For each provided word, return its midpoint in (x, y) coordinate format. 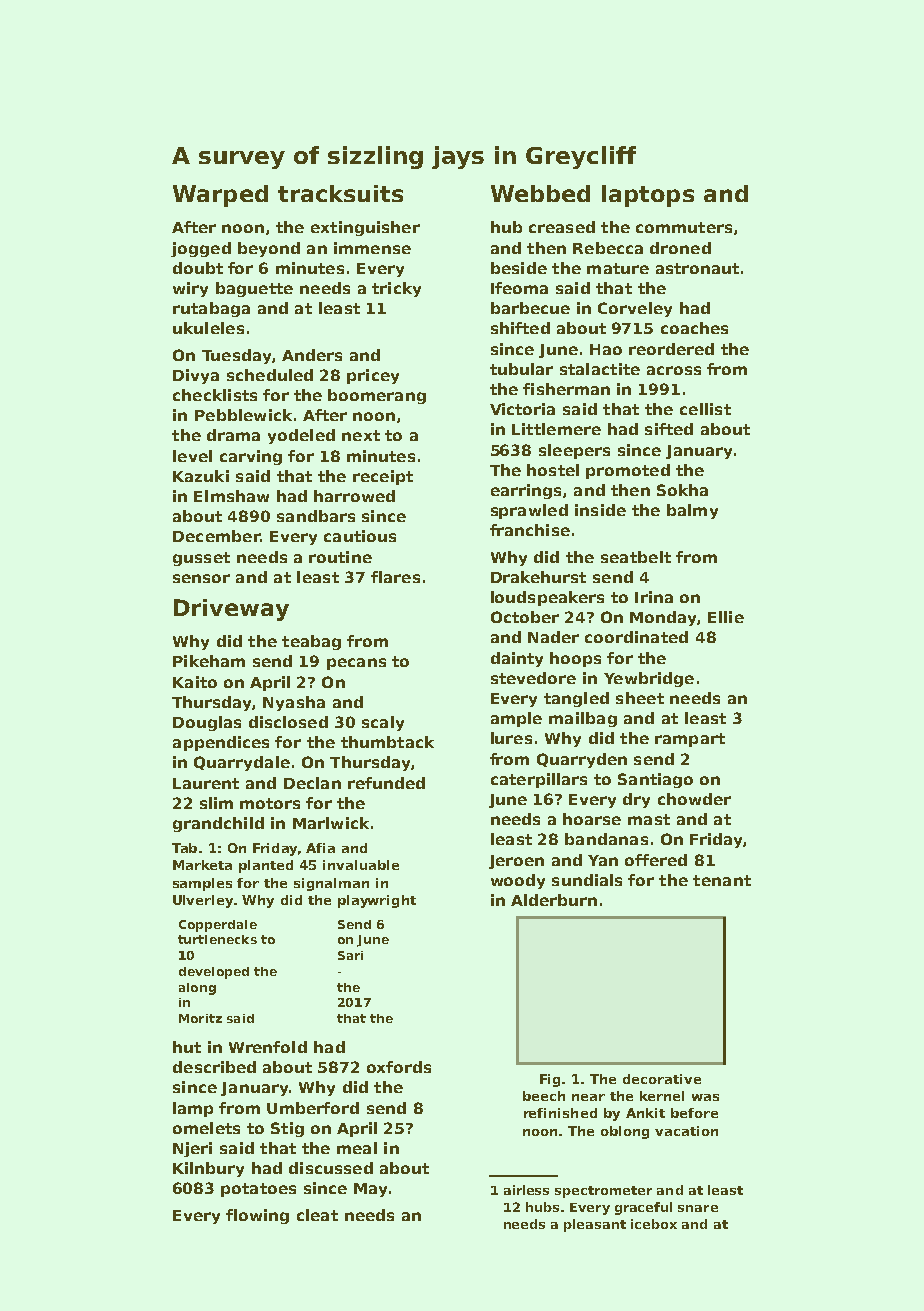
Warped (220, 196)
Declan (312, 783)
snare (698, 1208)
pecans (356, 664)
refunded (386, 783)
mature (618, 268)
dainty (517, 659)
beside (519, 268)
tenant (722, 880)
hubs (542, 1207)
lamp (193, 1109)
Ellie (726, 617)
